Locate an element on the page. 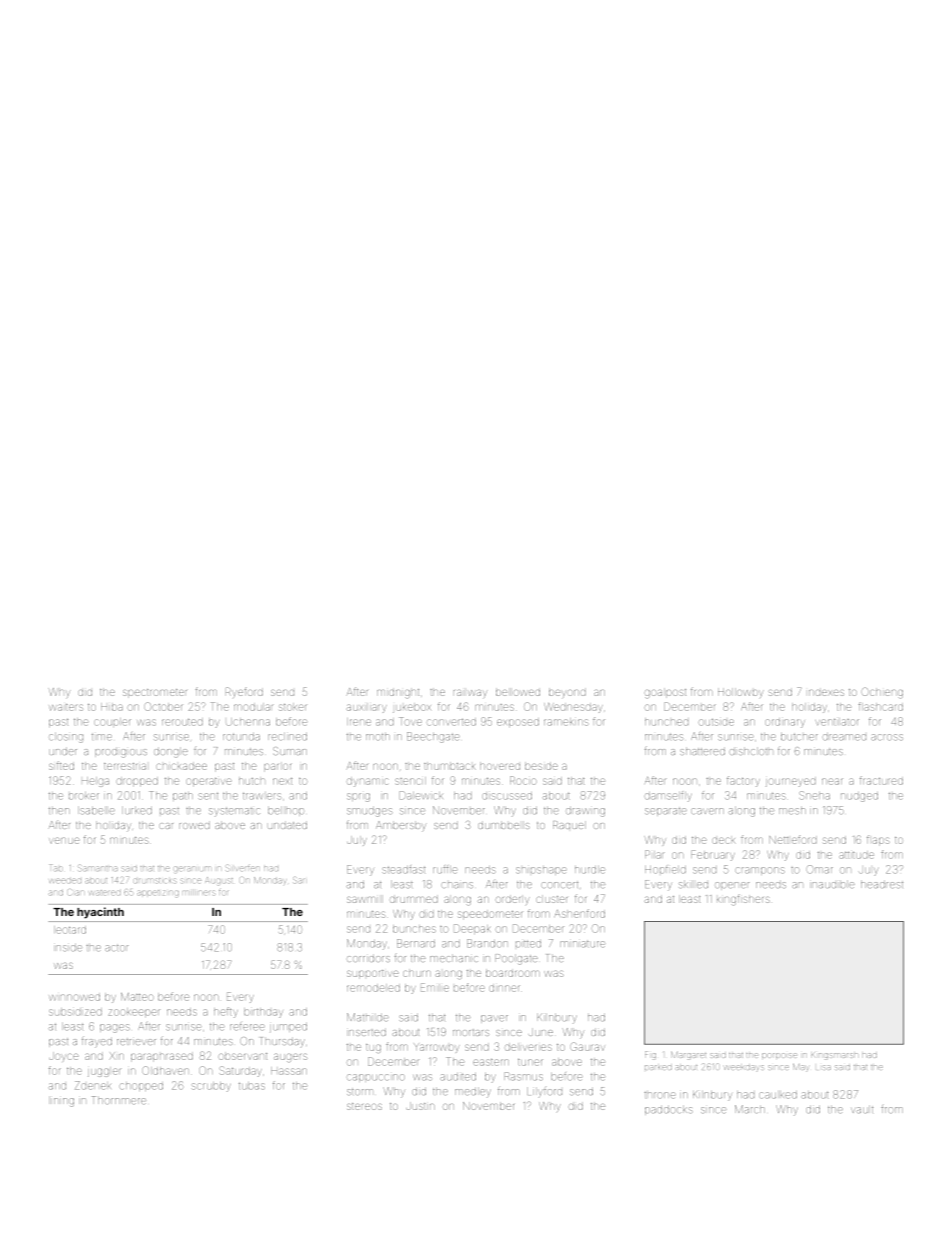 This page has height=1233, width=952. trawlers is located at coordinates (262, 796).
